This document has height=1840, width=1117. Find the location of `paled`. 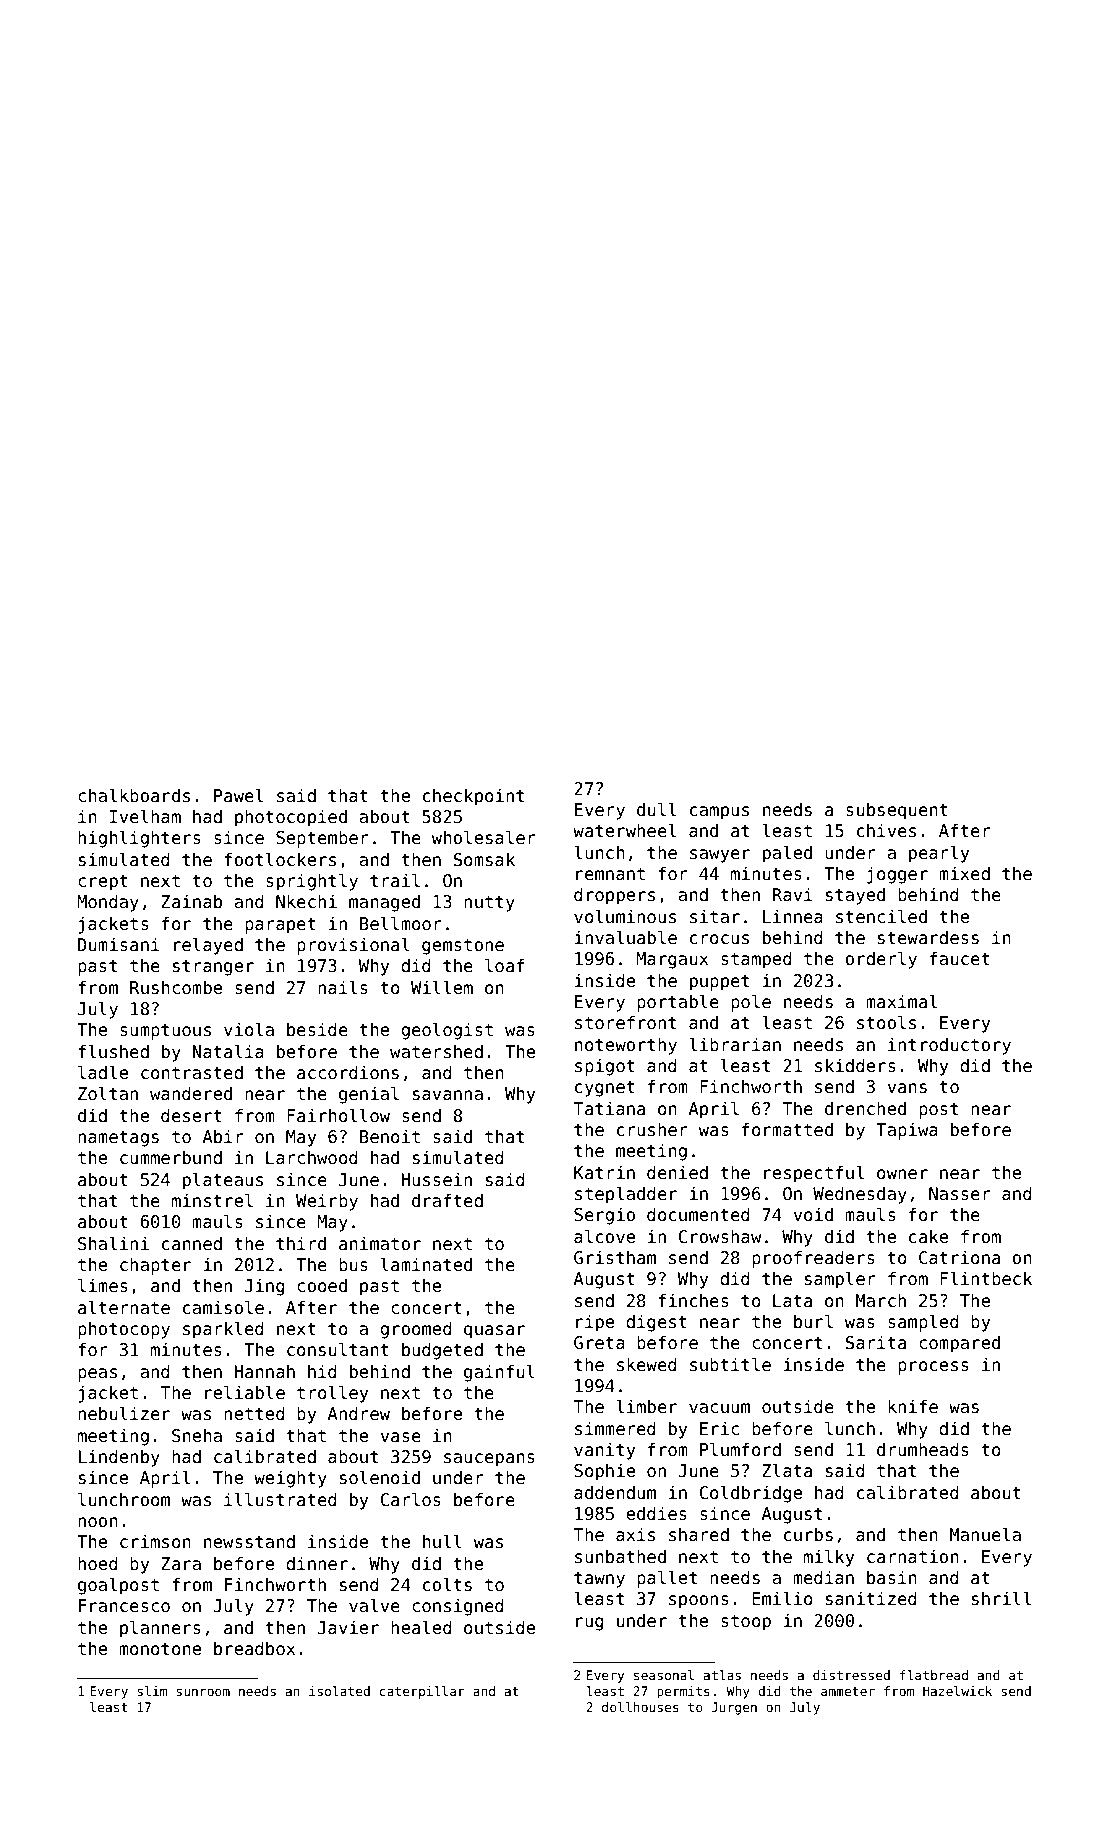

paled is located at coordinates (787, 854).
